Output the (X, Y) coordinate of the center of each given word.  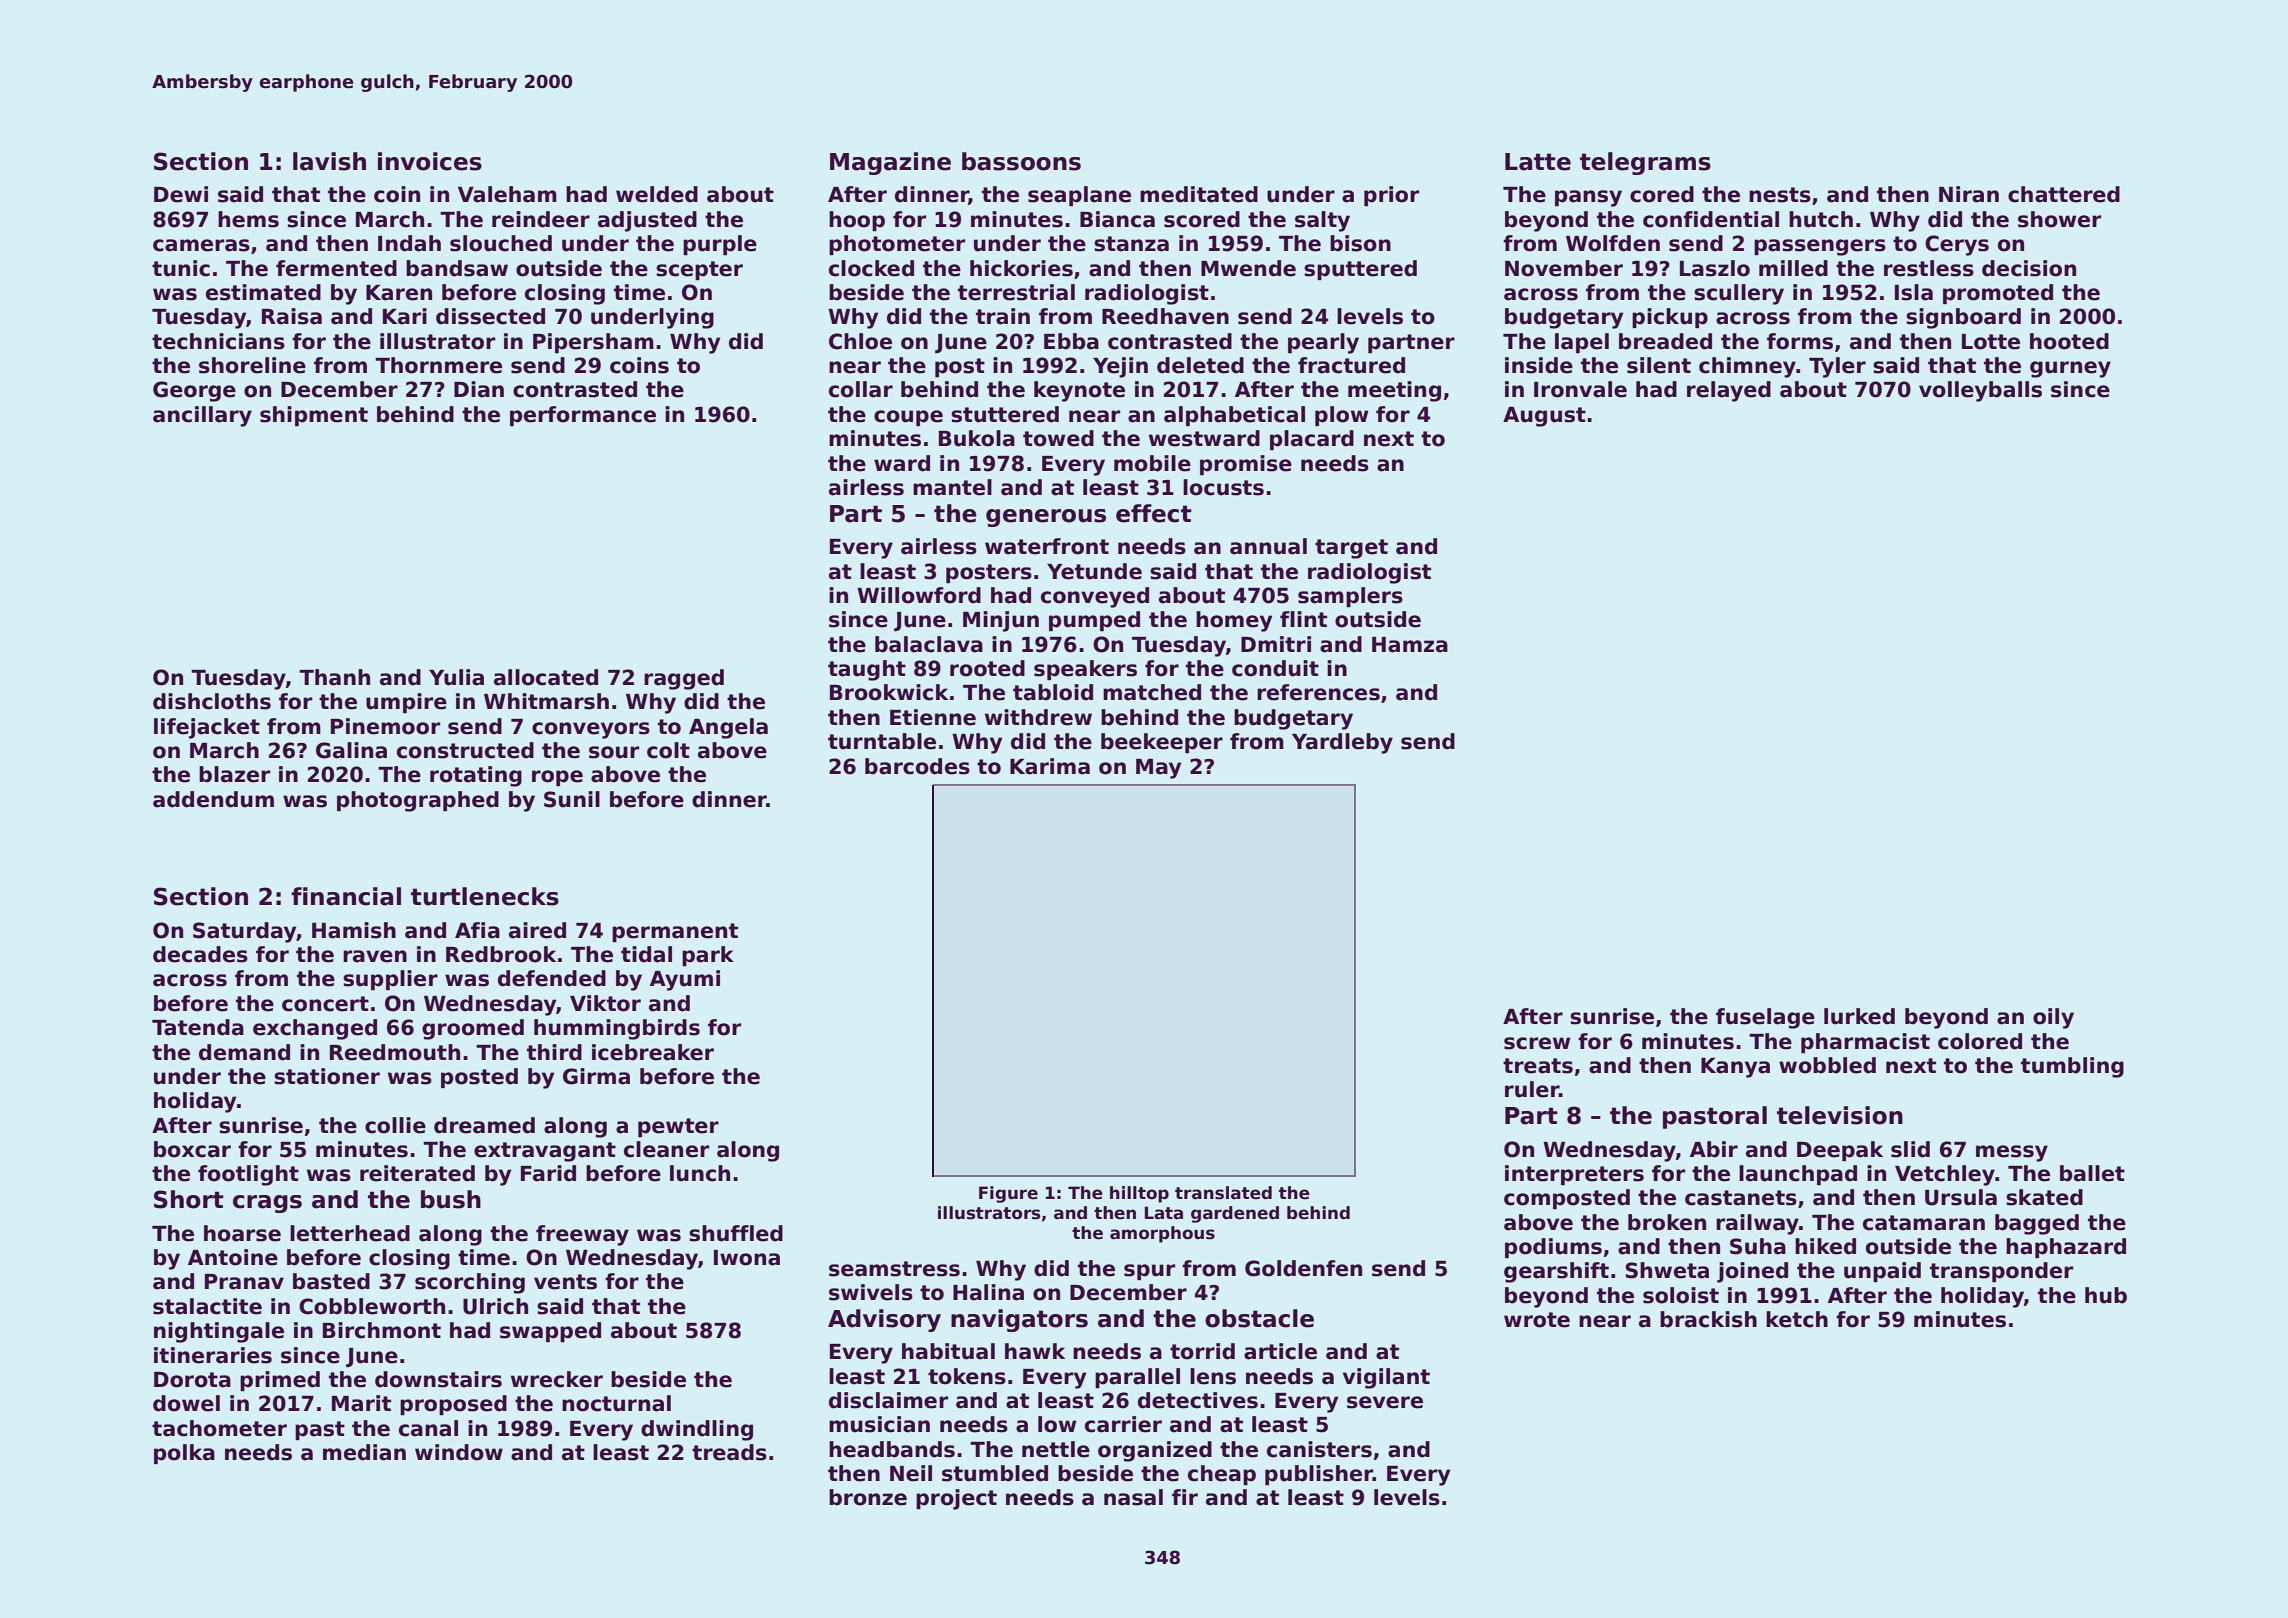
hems (248, 219)
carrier (1123, 1424)
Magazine (890, 163)
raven (375, 956)
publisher (1319, 1475)
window (459, 1452)
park (708, 956)
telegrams (1645, 163)
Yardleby (1342, 743)
